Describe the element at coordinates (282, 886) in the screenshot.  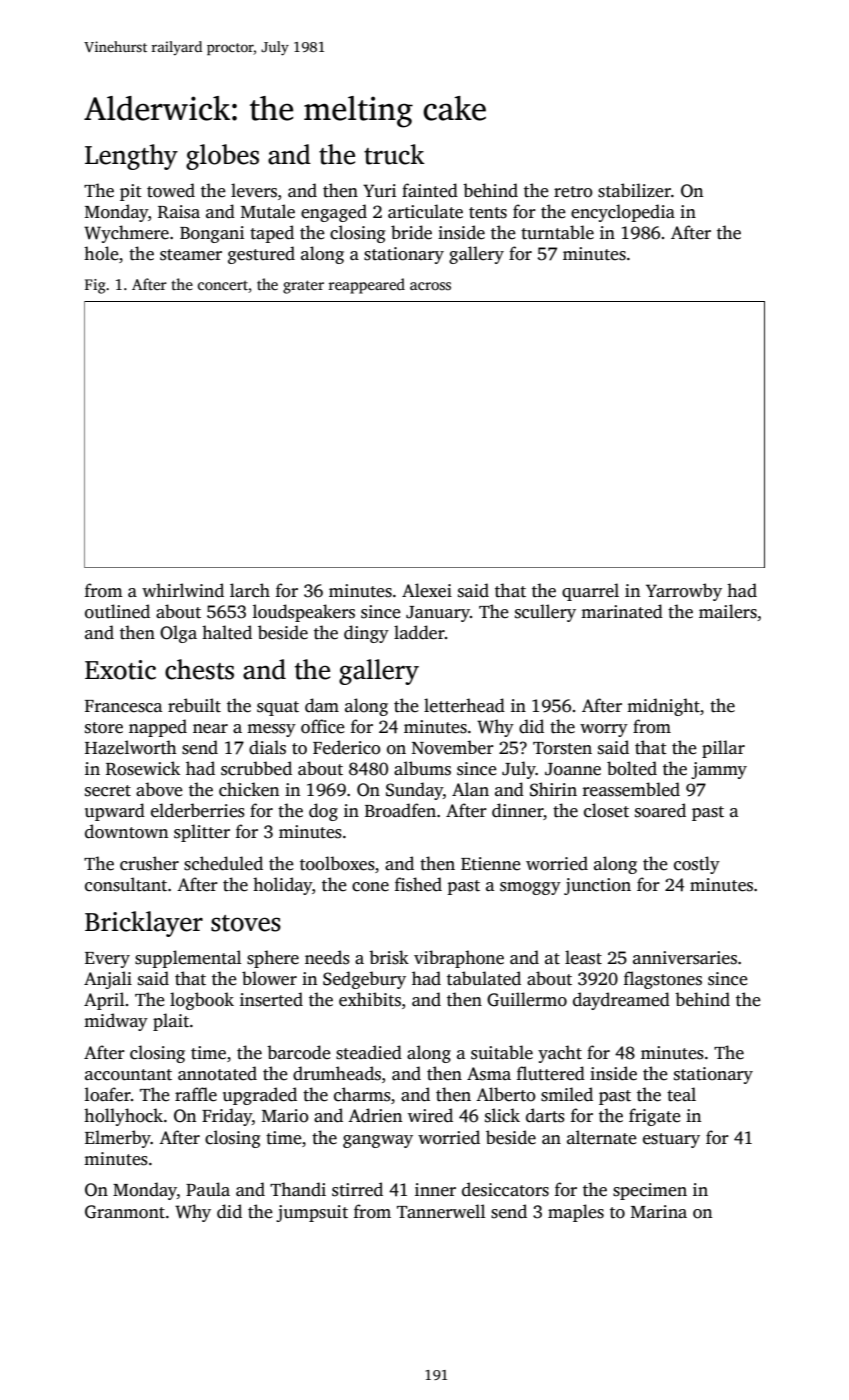
I see `holiday` at that location.
